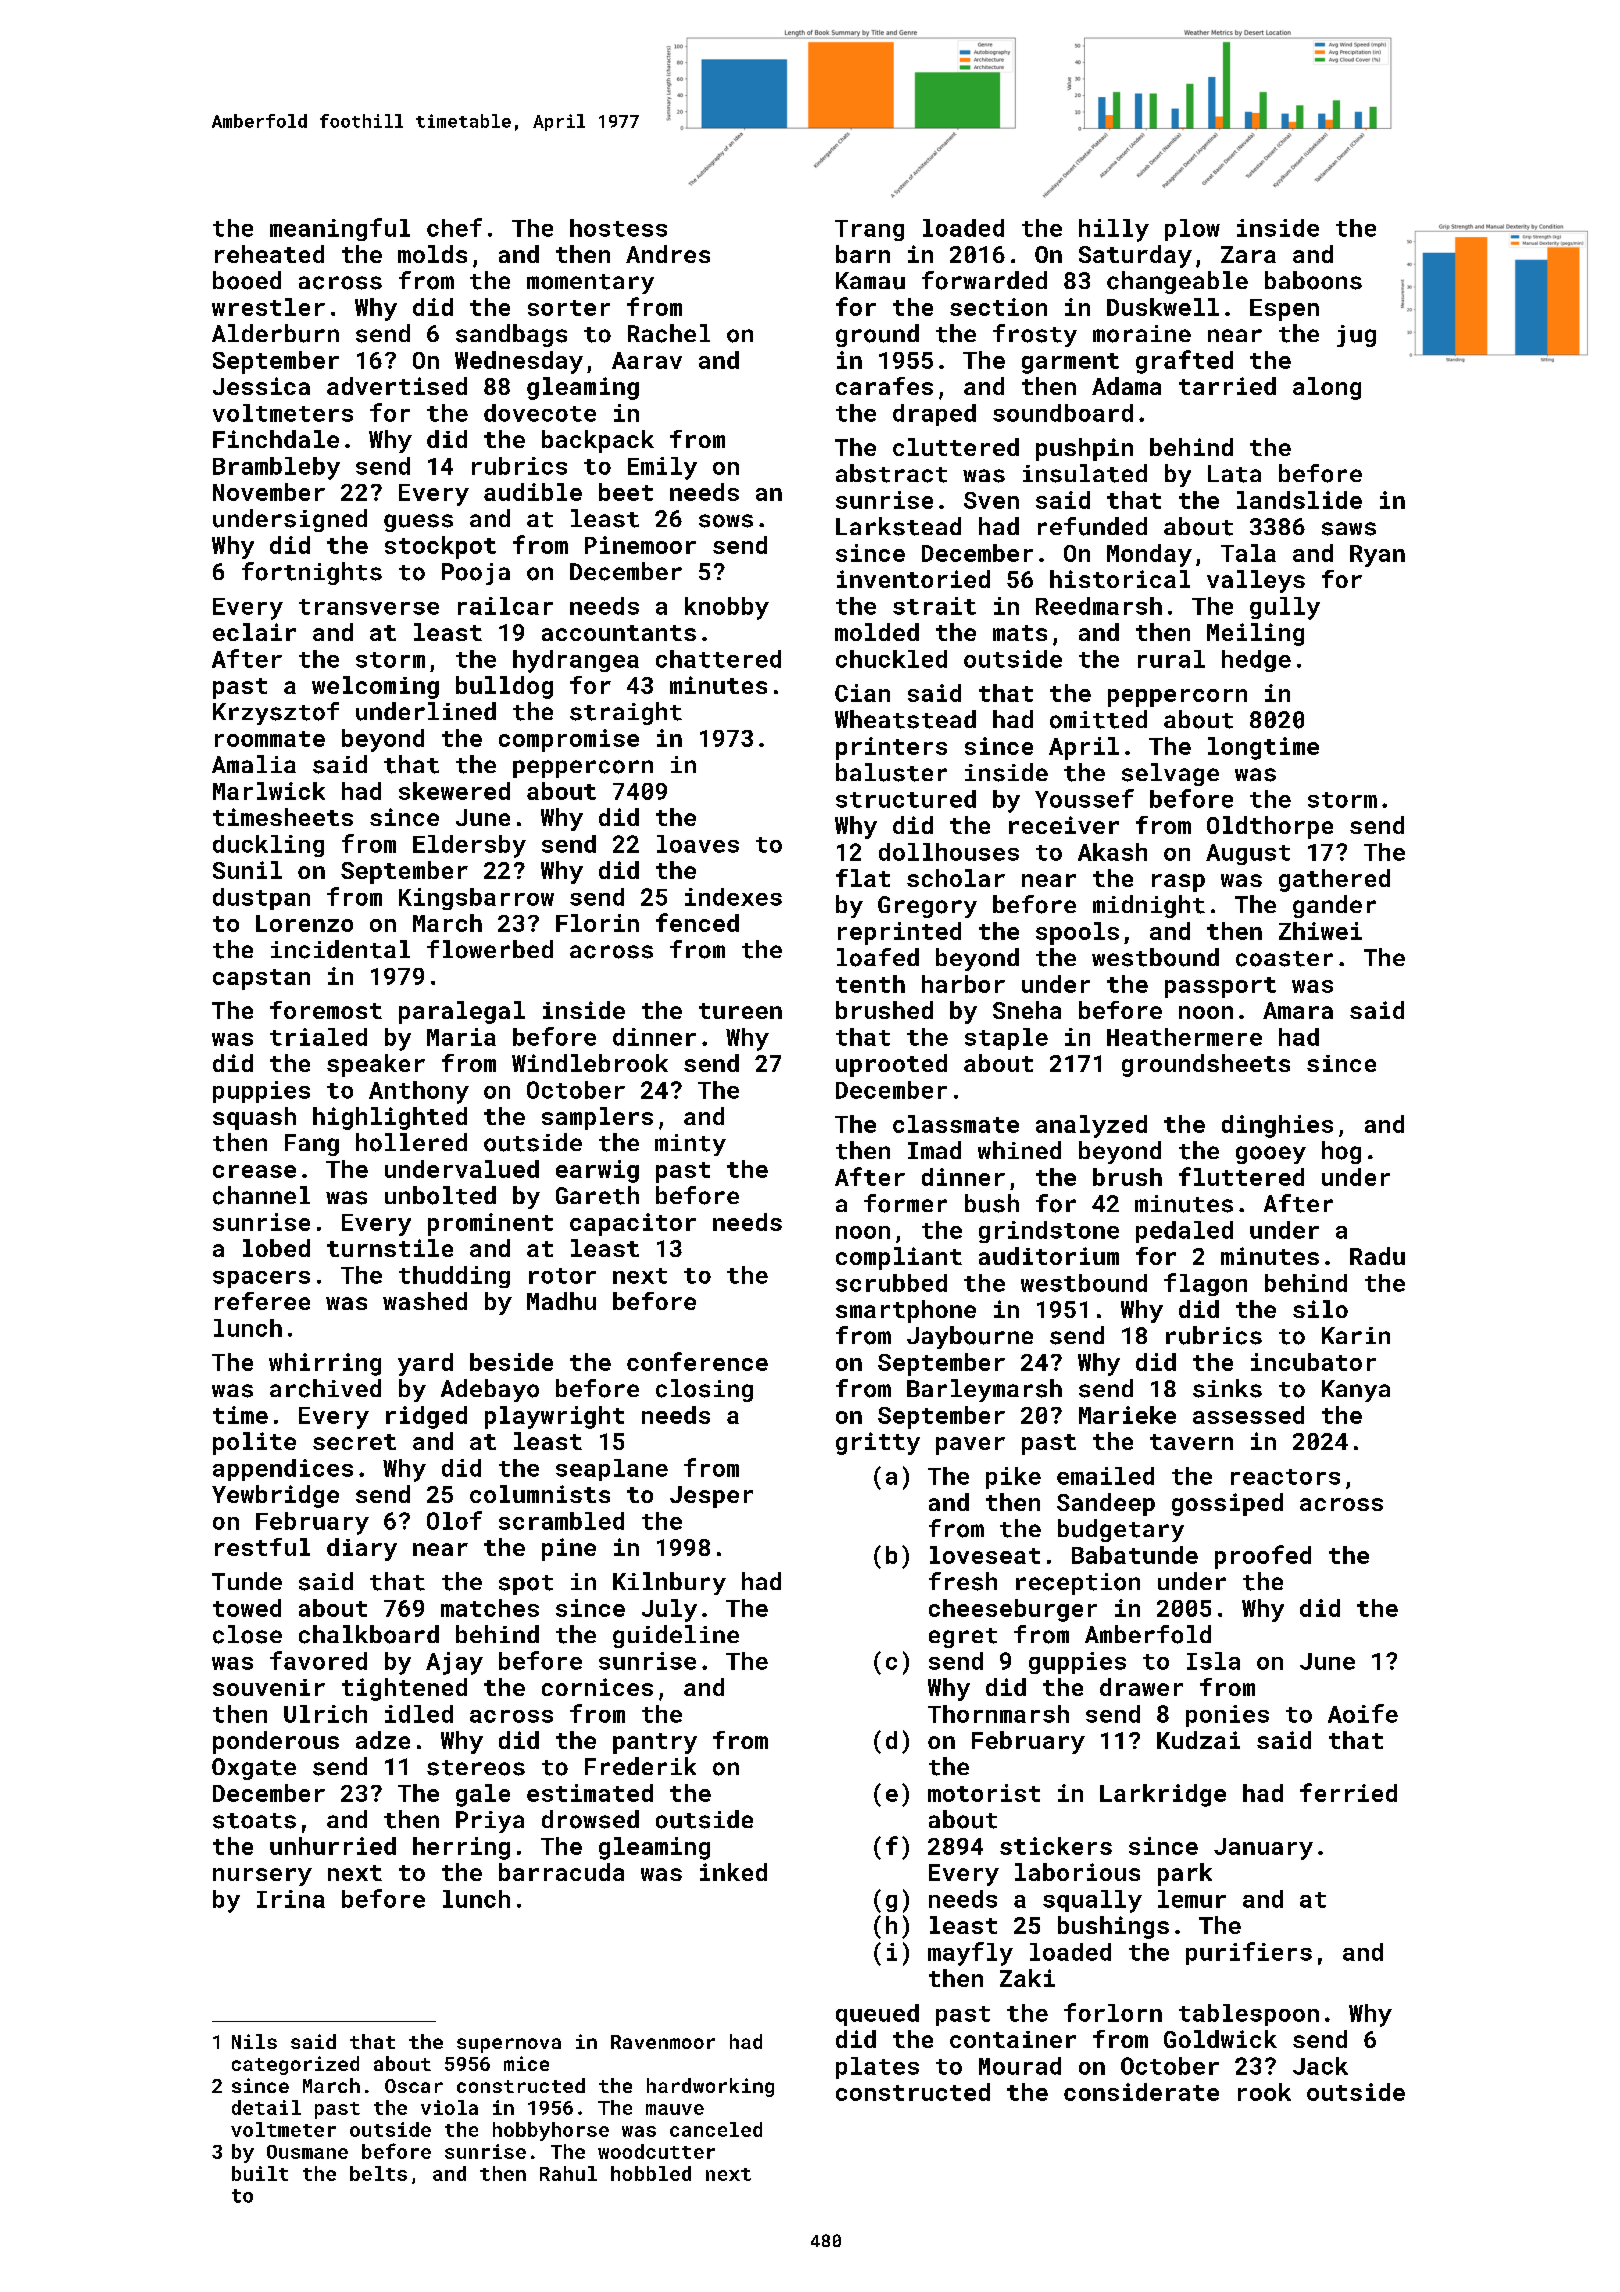  What do you see at coordinates (1285, 1477) in the screenshot?
I see `reactors` at bounding box center [1285, 1477].
